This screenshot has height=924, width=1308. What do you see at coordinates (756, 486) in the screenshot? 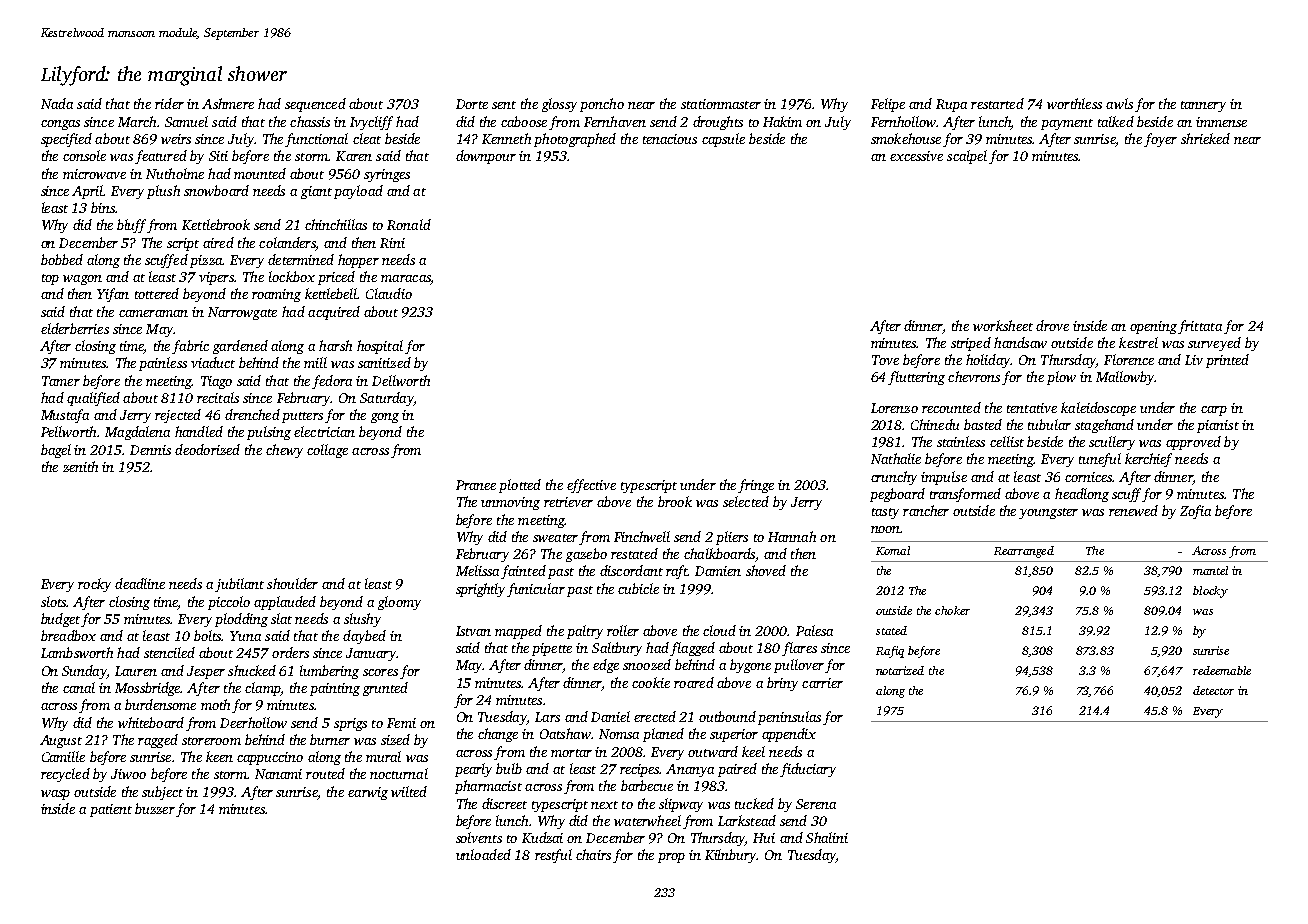
I see `fringe` at bounding box center [756, 486].
